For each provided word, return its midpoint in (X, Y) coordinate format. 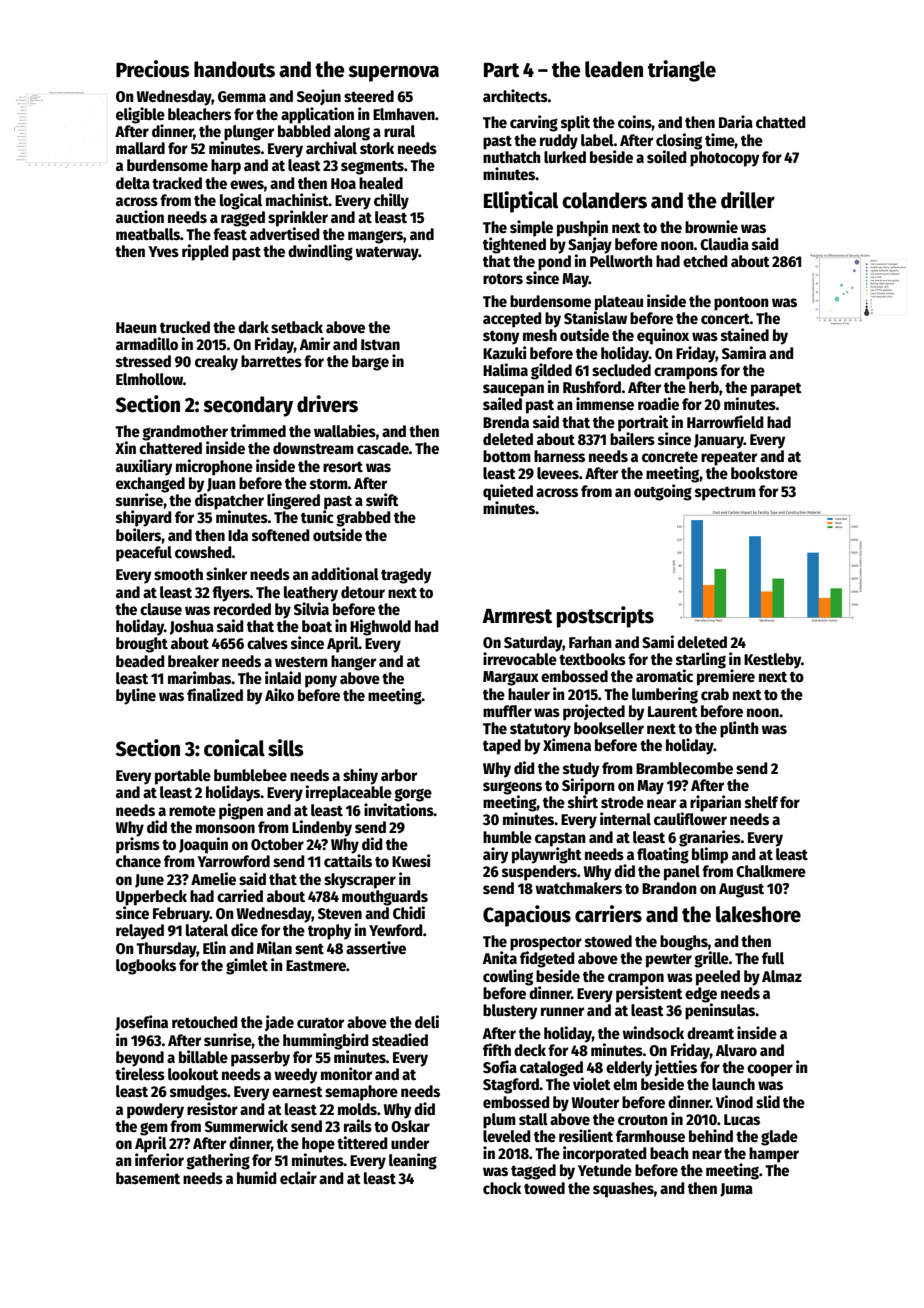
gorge (413, 795)
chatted (781, 122)
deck (530, 1050)
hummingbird (326, 1041)
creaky (216, 363)
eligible (140, 115)
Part (501, 70)
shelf (761, 802)
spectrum (725, 493)
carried (240, 896)
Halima (505, 369)
